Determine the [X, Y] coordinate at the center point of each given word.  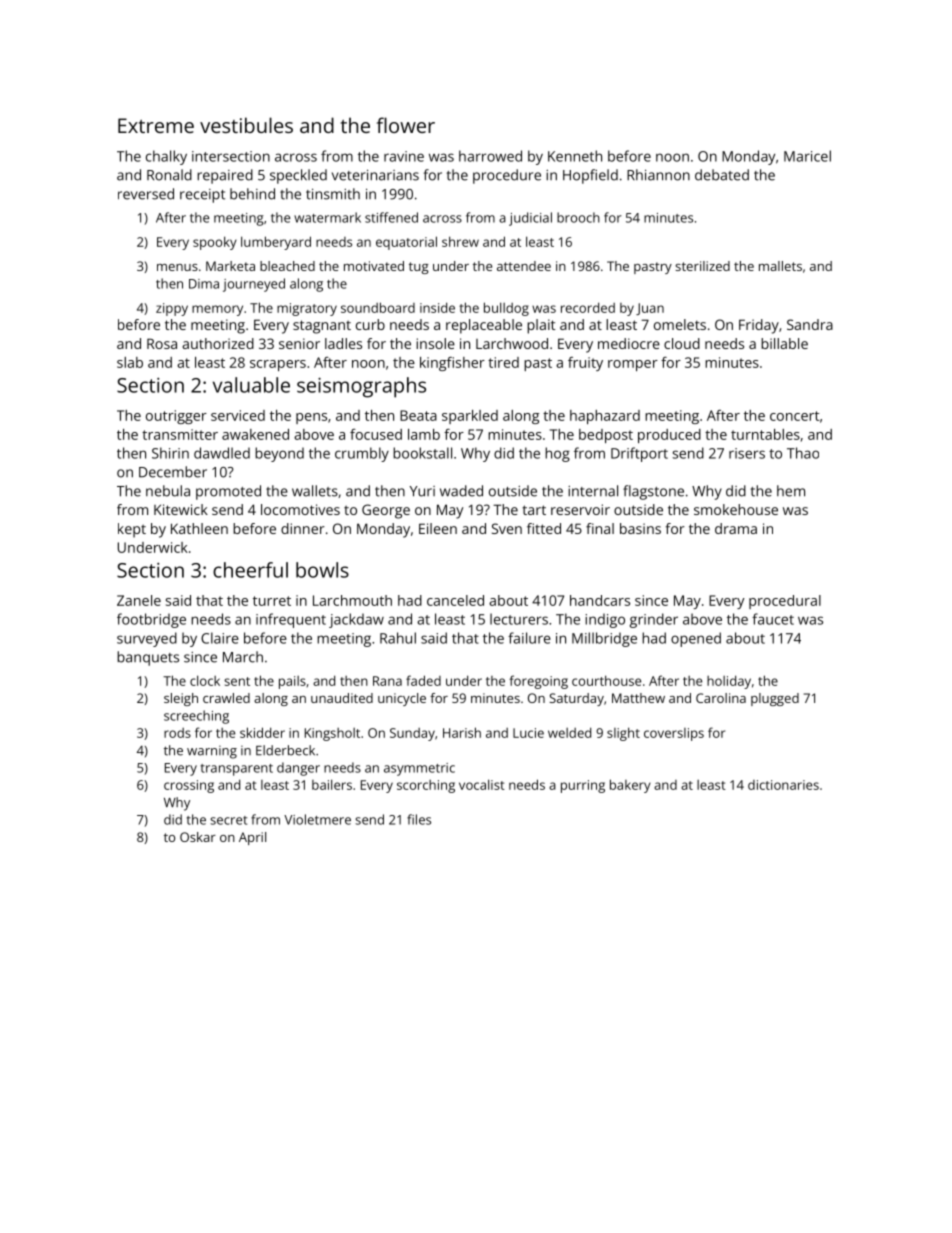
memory [217, 310]
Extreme [156, 125]
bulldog [506, 309]
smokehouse [736, 509]
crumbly [362, 454]
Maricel [807, 156]
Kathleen [199, 528]
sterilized [702, 266]
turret [272, 601]
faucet [773, 619]
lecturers [519, 619]
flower [406, 125]
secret [228, 820]
